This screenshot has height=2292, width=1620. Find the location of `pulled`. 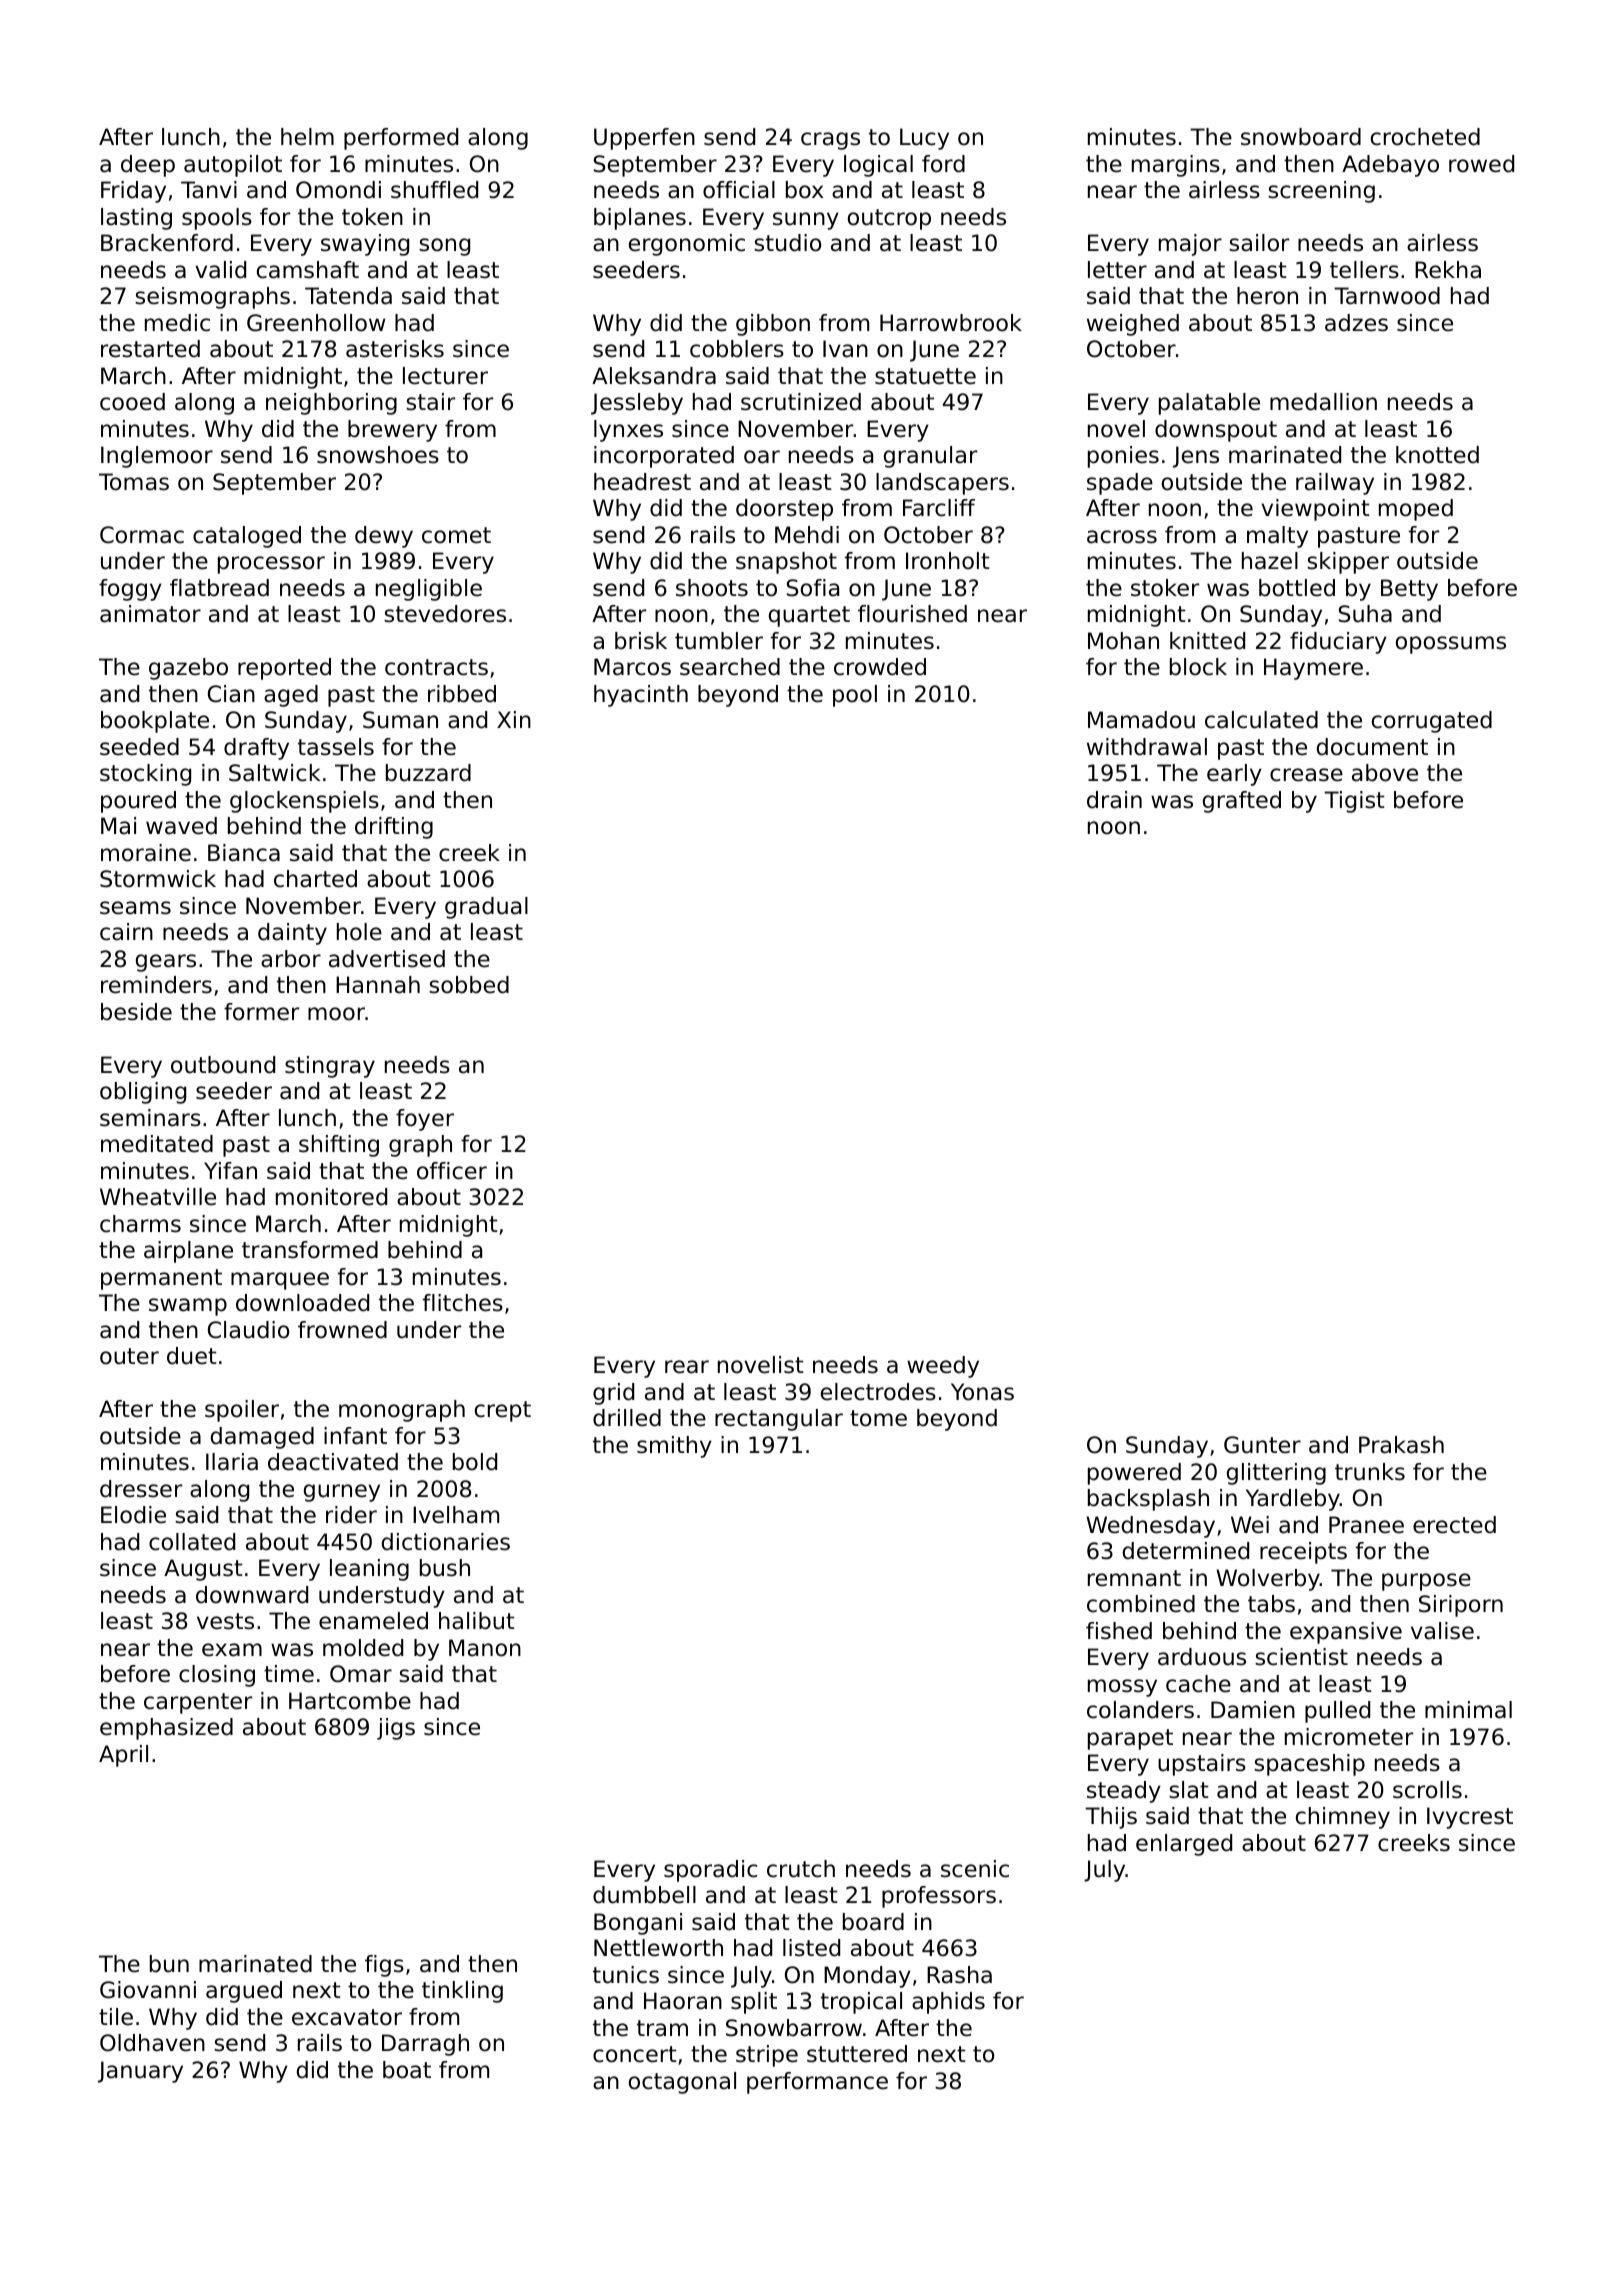

pulled is located at coordinates (1337, 1712).
